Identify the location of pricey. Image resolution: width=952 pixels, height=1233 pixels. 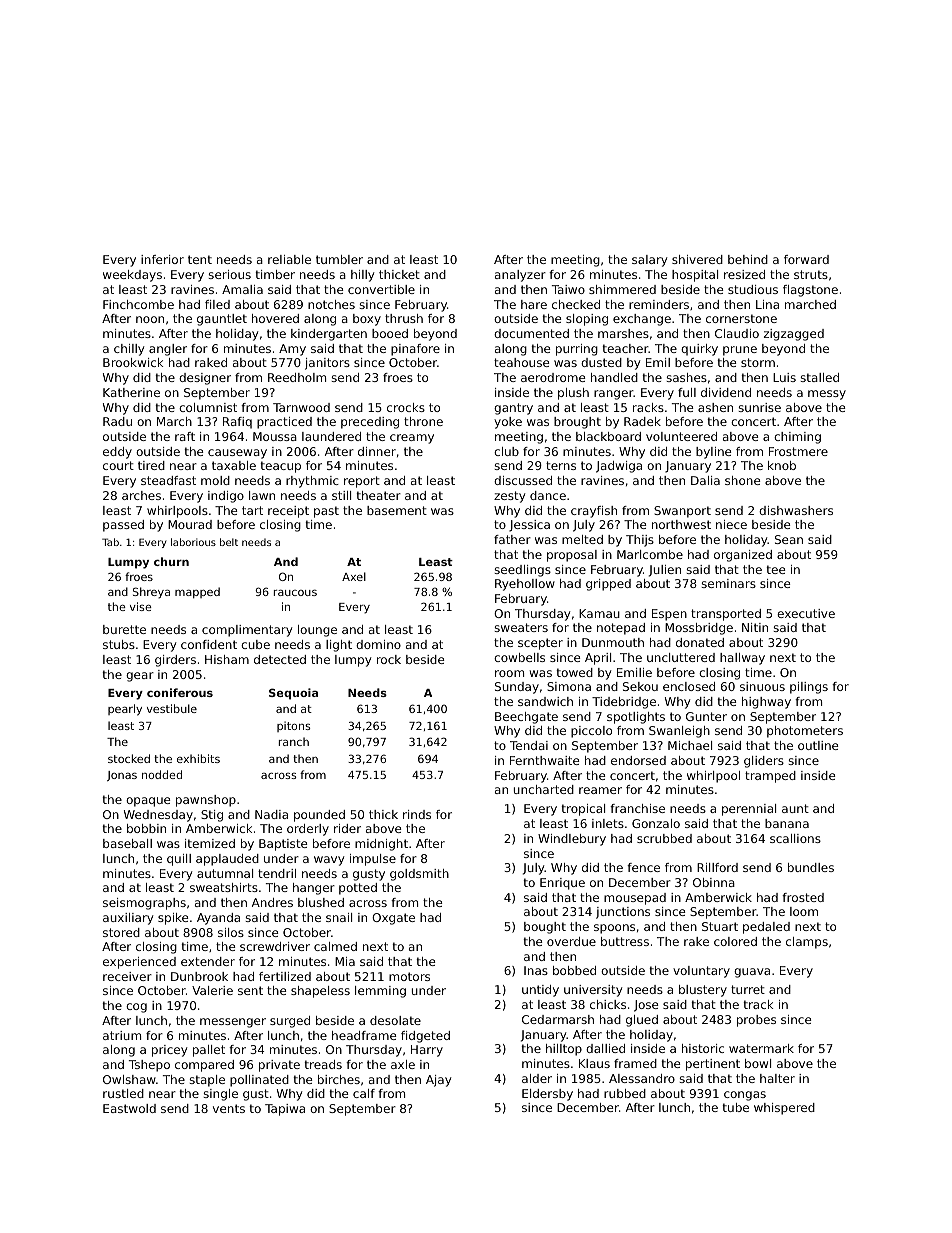
(169, 1051).
